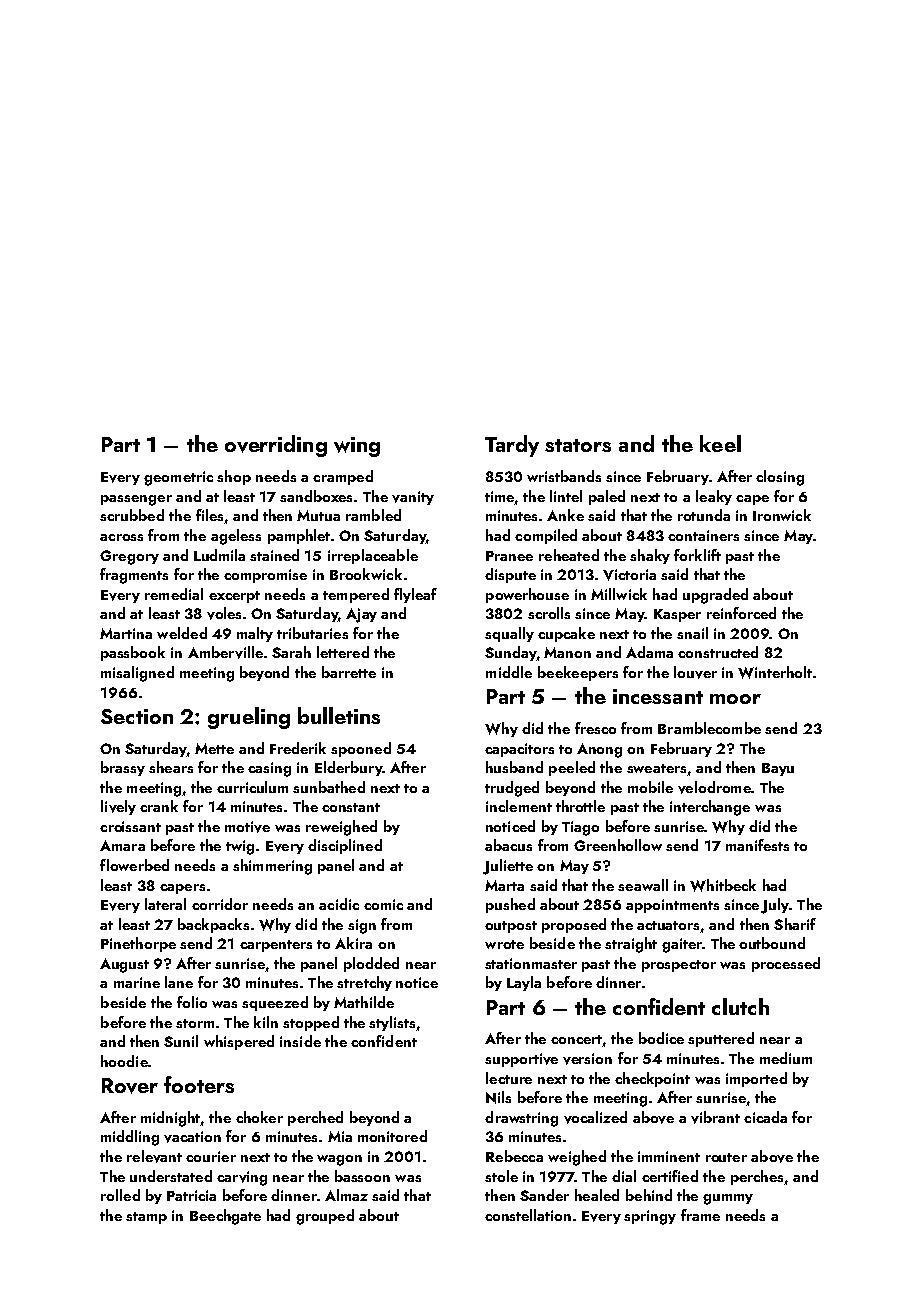 This screenshot has height=1314, width=924. I want to click on voles, so click(224, 613).
